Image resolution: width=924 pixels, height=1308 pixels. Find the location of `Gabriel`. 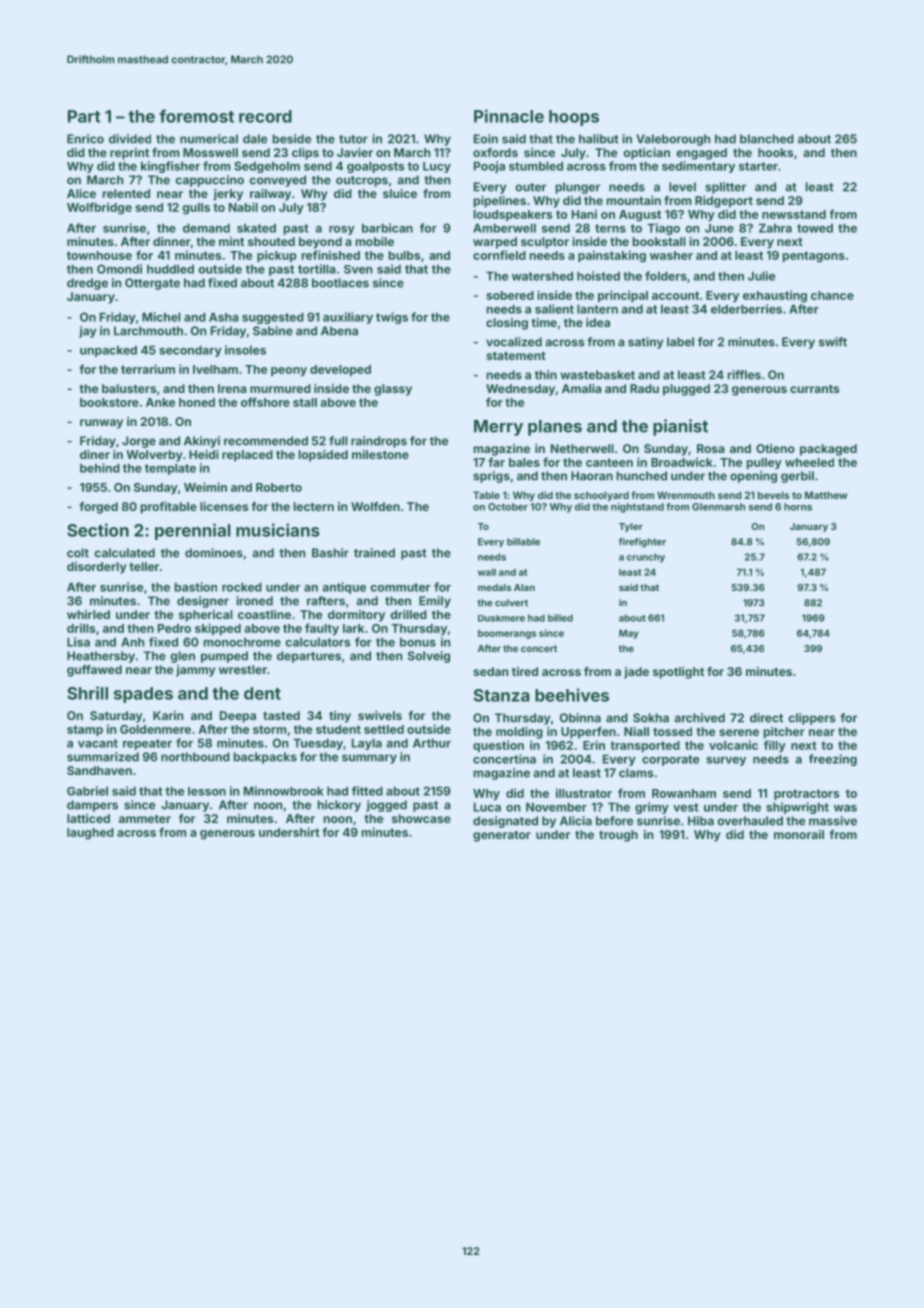

Gabriel is located at coordinates (87, 791).
